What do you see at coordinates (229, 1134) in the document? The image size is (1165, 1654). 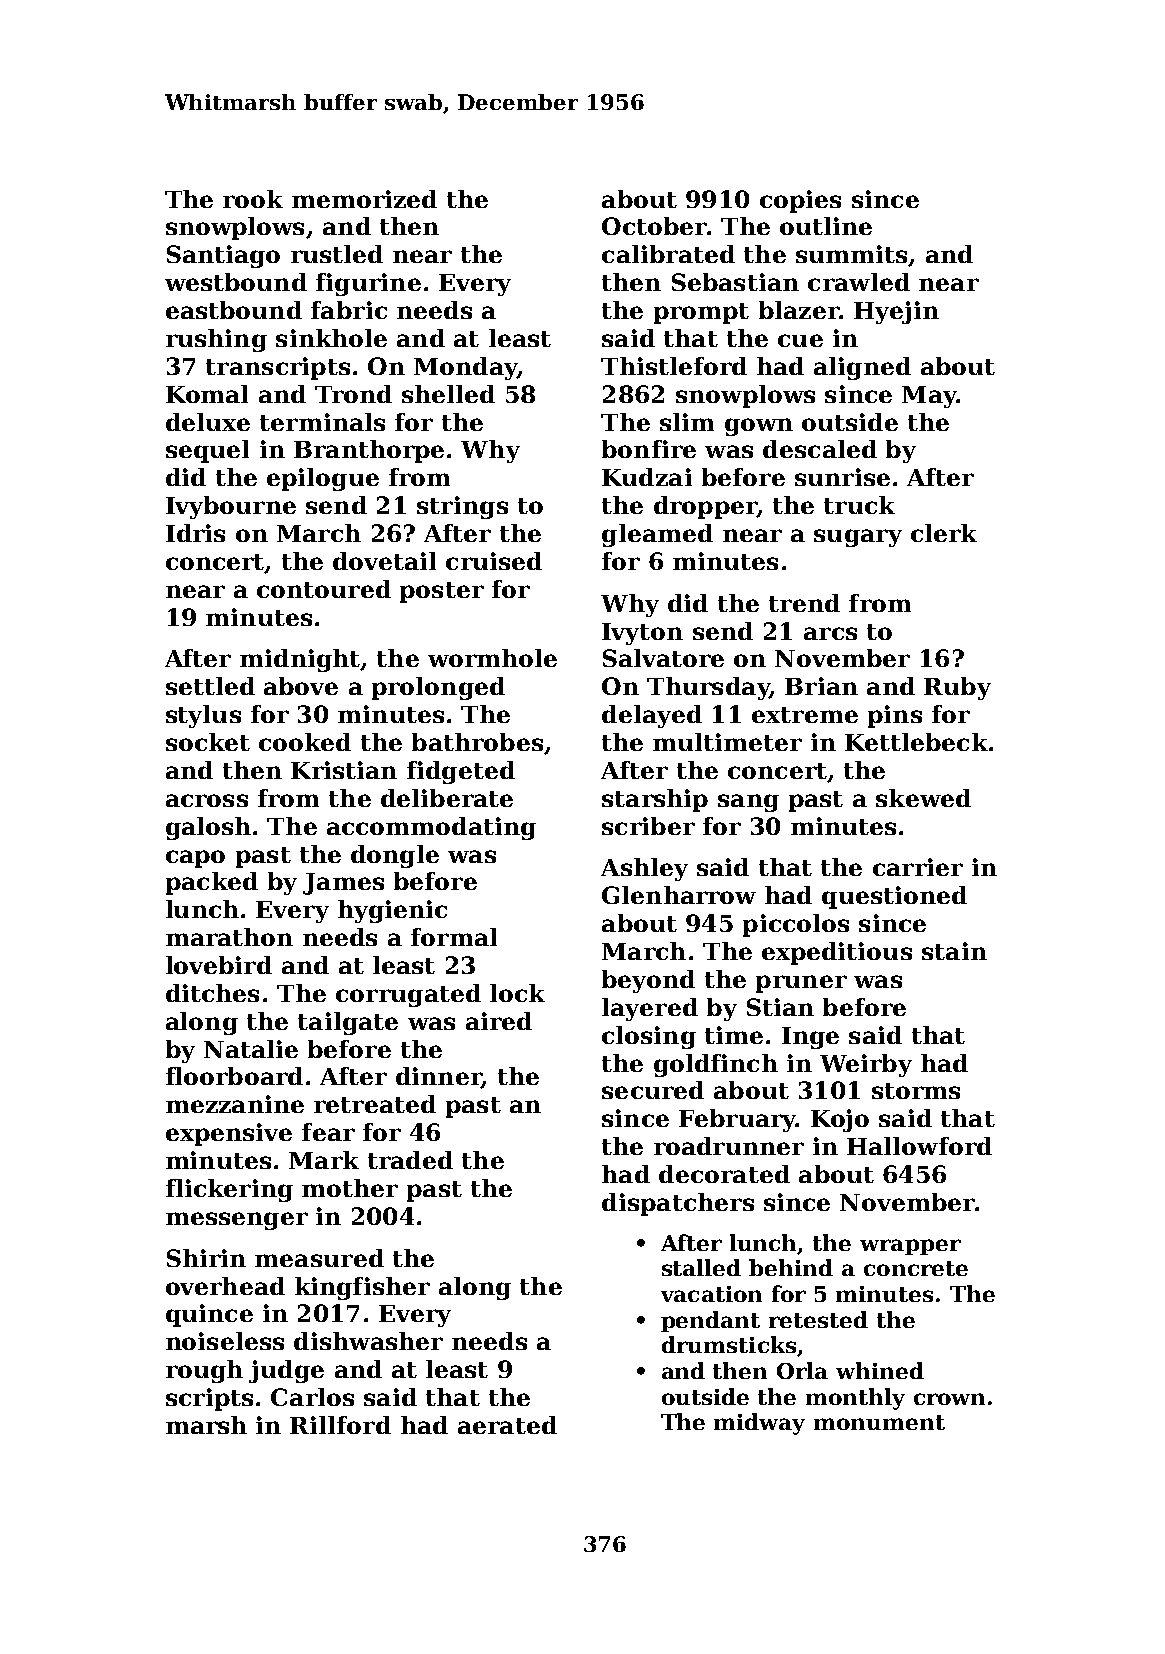 I see `expensive` at bounding box center [229, 1134].
